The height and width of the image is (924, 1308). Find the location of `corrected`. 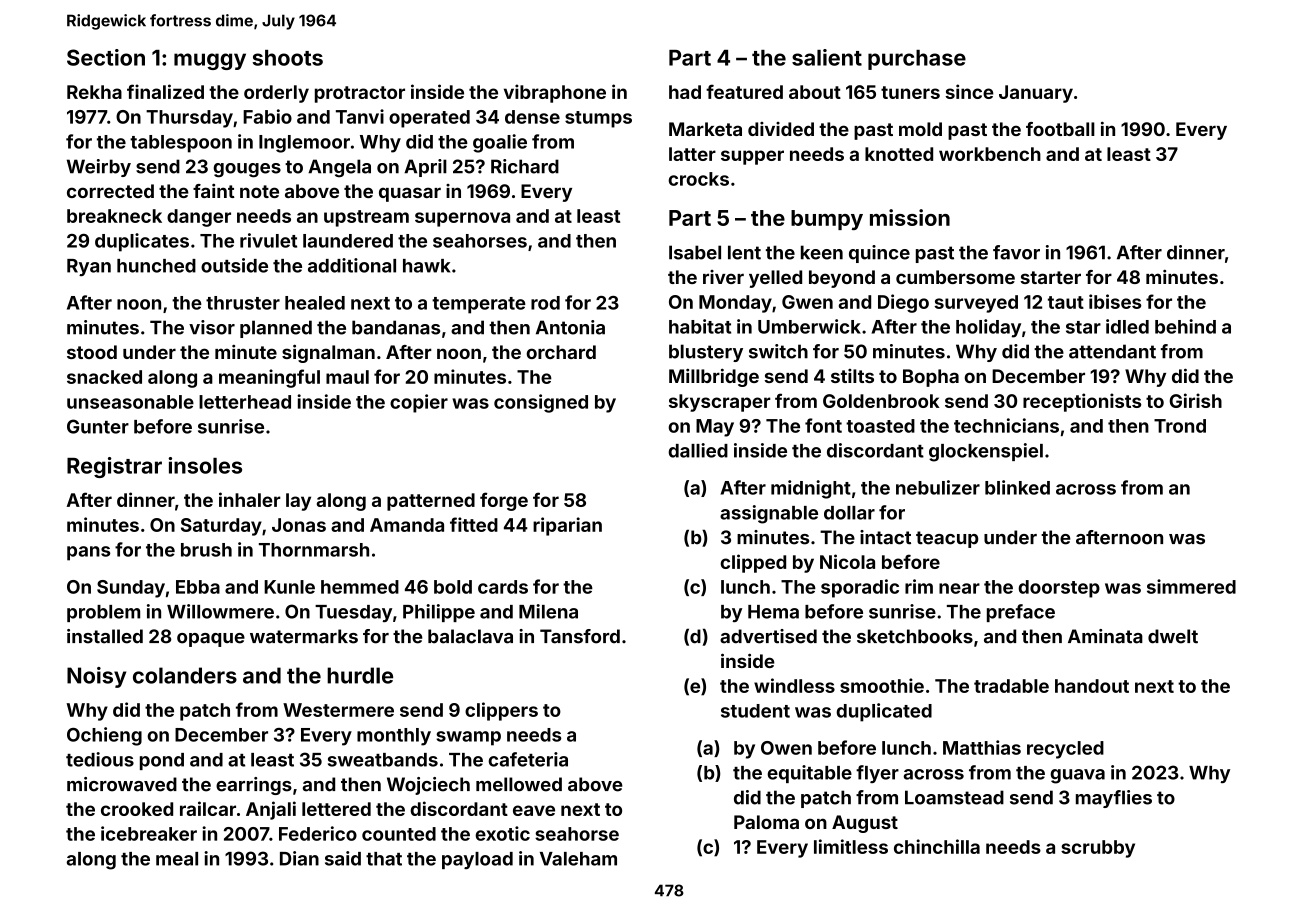

corrected is located at coordinates (110, 191).
